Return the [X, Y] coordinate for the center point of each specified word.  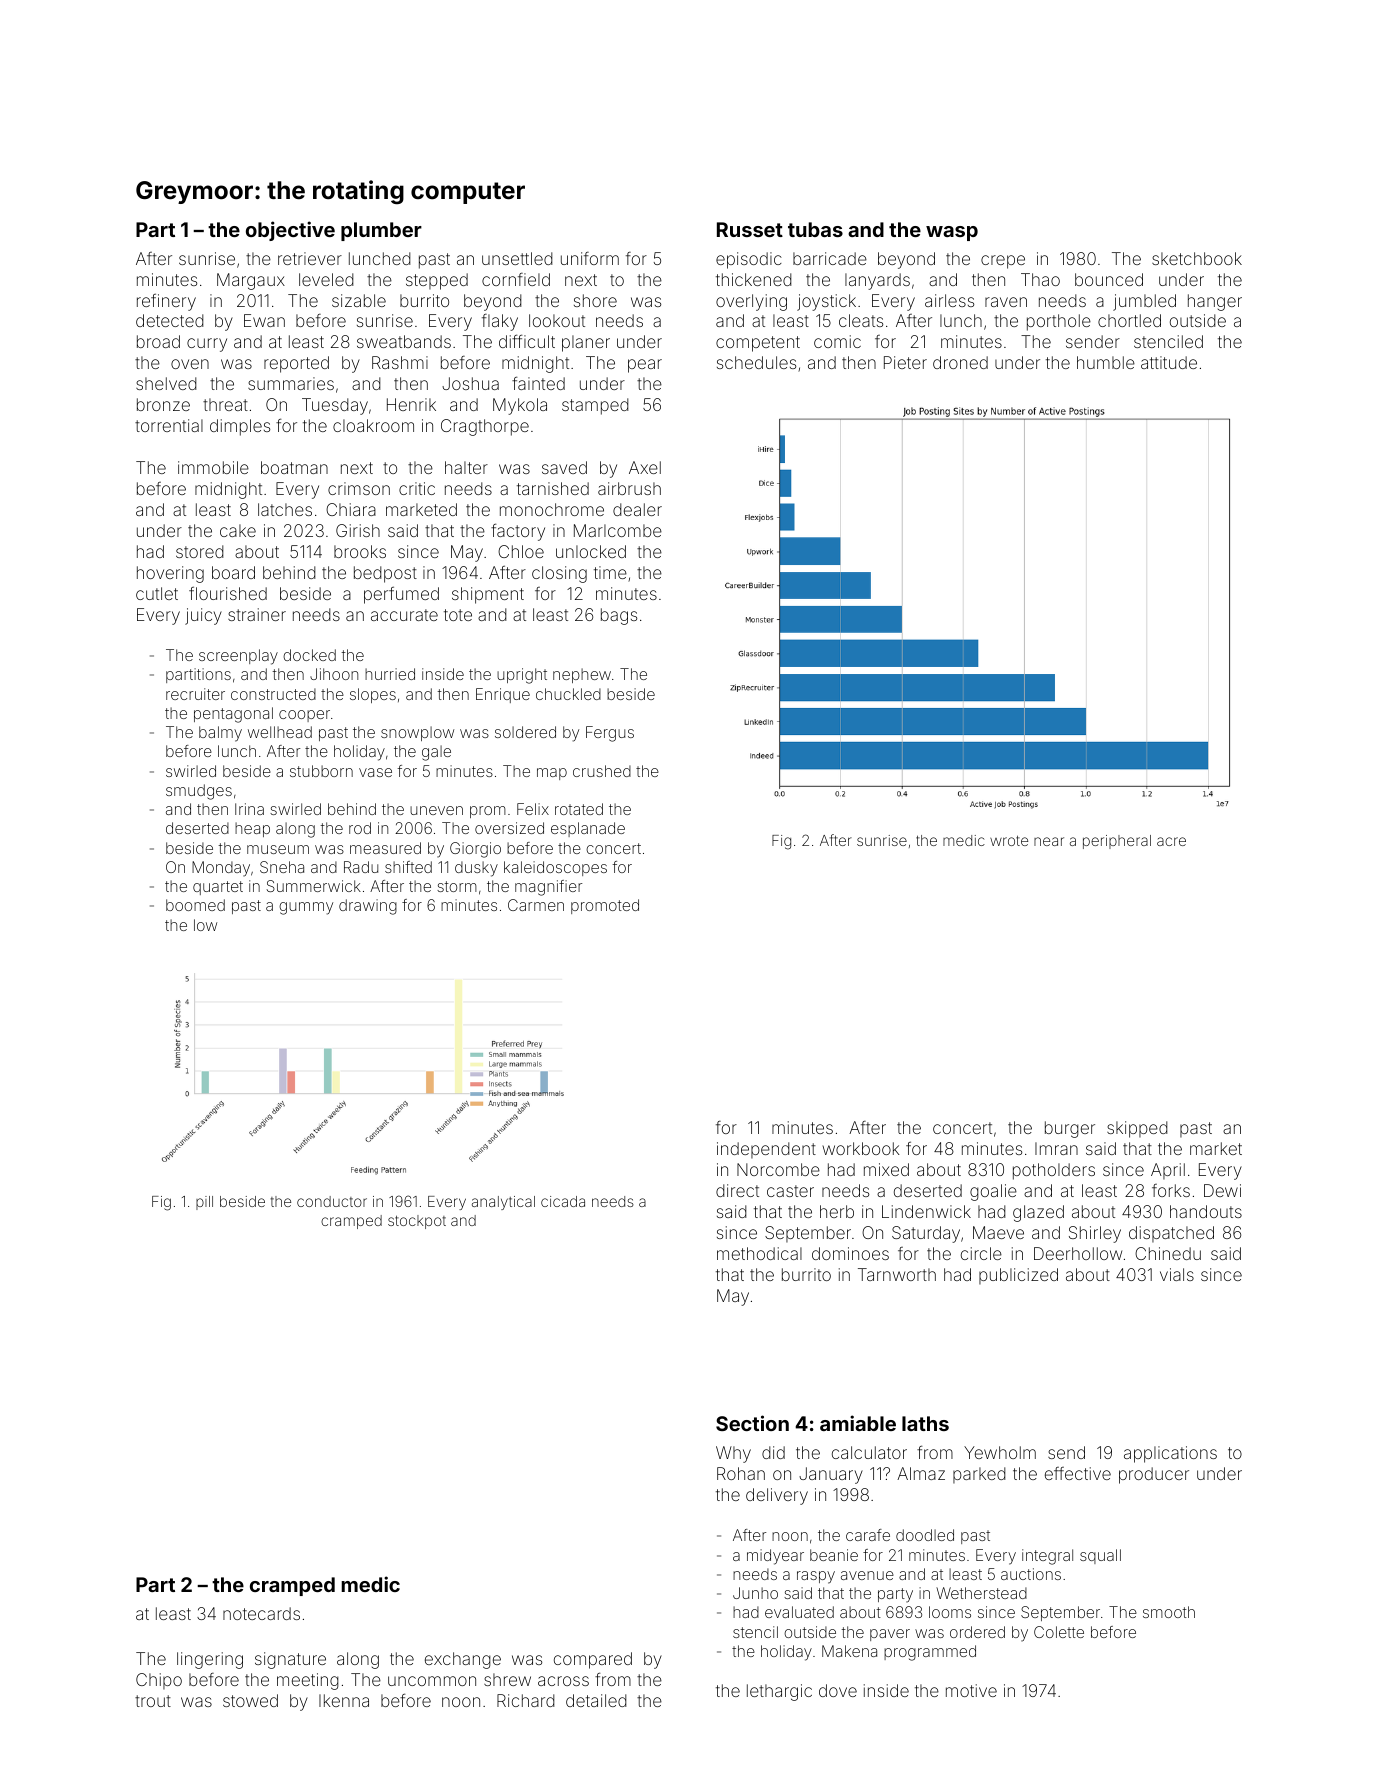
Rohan [741, 1473]
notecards [261, 1613]
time [610, 572]
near [1049, 841]
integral [1047, 1557]
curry [207, 345]
